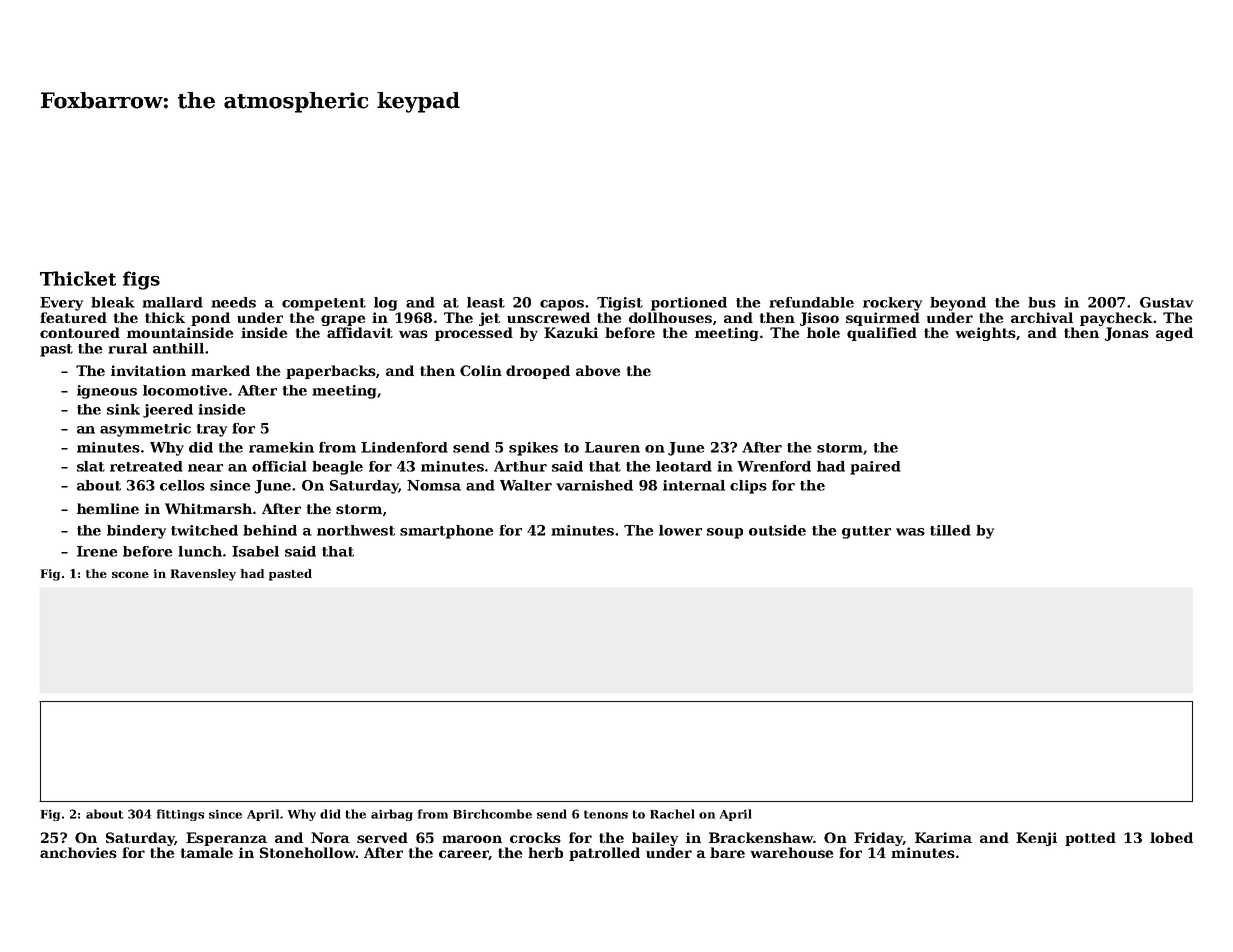  What do you see at coordinates (270, 530) in the screenshot?
I see `behind` at bounding box center [270, 530].
